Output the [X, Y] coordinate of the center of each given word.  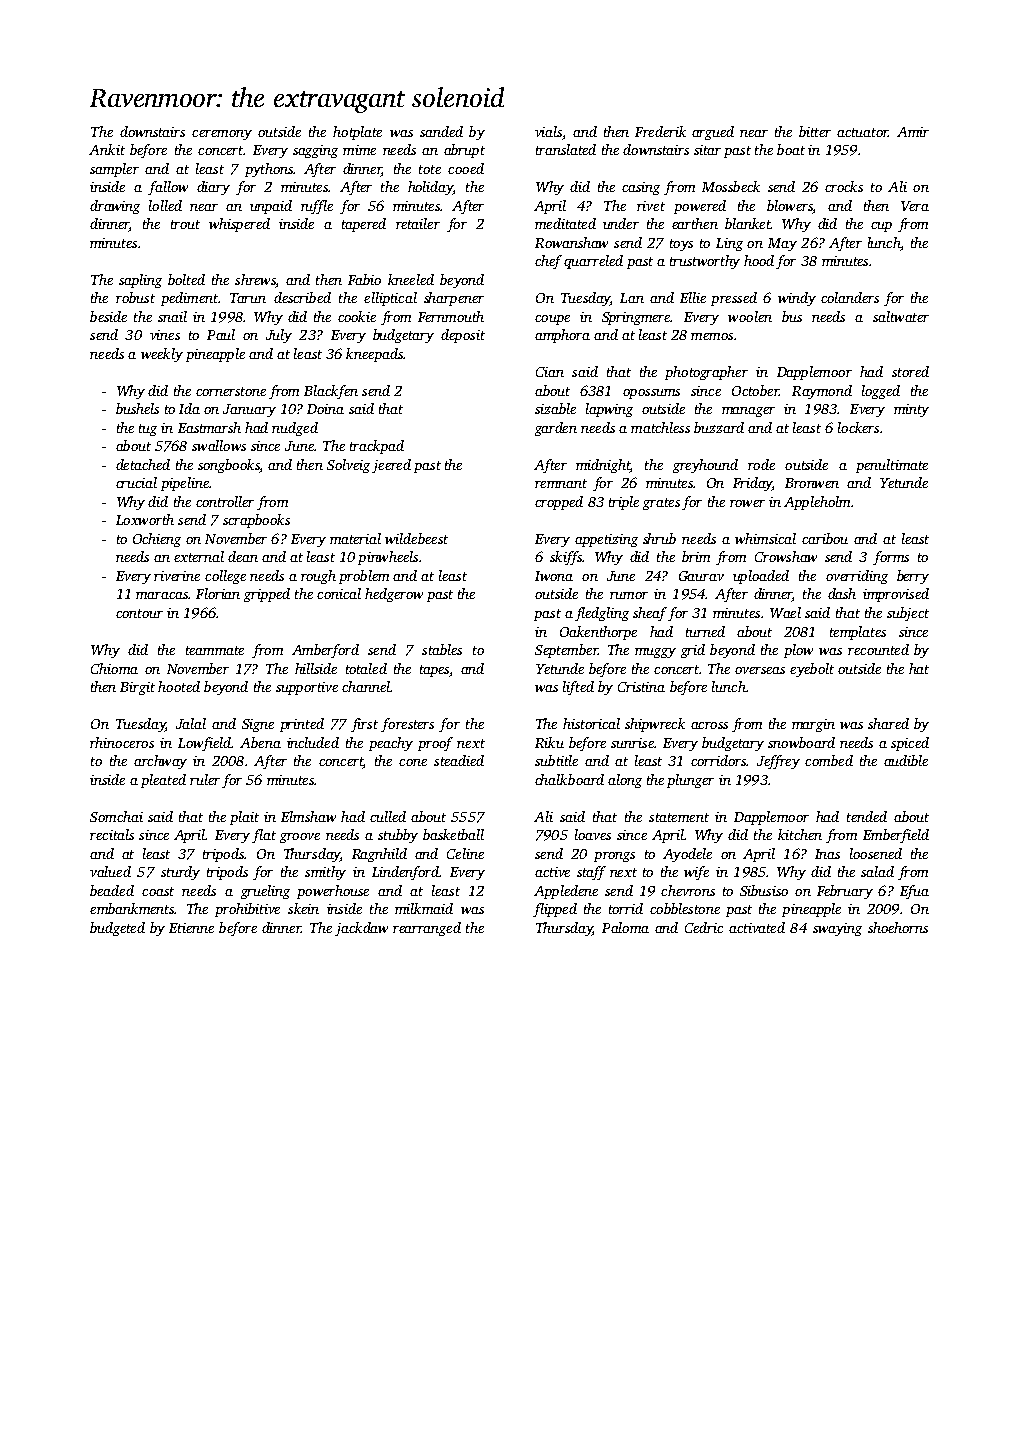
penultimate [892, 466]
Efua [914, 892]
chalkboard [569, 779]
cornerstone [231, 391]
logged [881, 392]
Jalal [191, 723]
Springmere [636, 318]
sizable [555, 408]
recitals [112, 834]
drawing [115, 207]
